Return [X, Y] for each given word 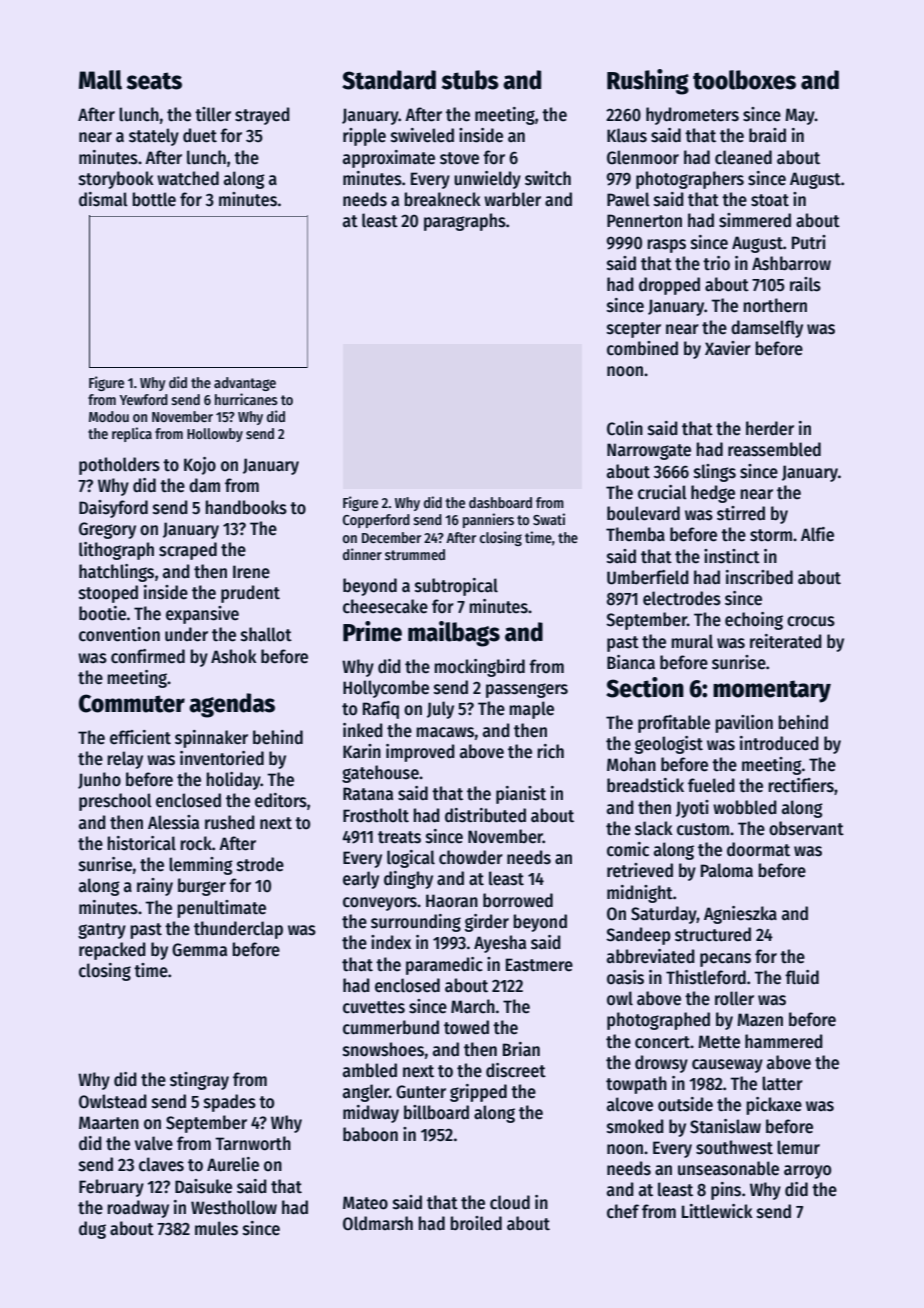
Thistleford [706, 977]
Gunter [421, 1092]
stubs [470, 80]
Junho [99, 780]
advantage [245, 384]
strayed [262, 116]
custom [703, 829]
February [111, 1188]
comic [628, 849]
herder [770, 428]
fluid [802, 977]
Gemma [199, 950]
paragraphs [465, 222]
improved [420, 753]
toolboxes [744, 80]
